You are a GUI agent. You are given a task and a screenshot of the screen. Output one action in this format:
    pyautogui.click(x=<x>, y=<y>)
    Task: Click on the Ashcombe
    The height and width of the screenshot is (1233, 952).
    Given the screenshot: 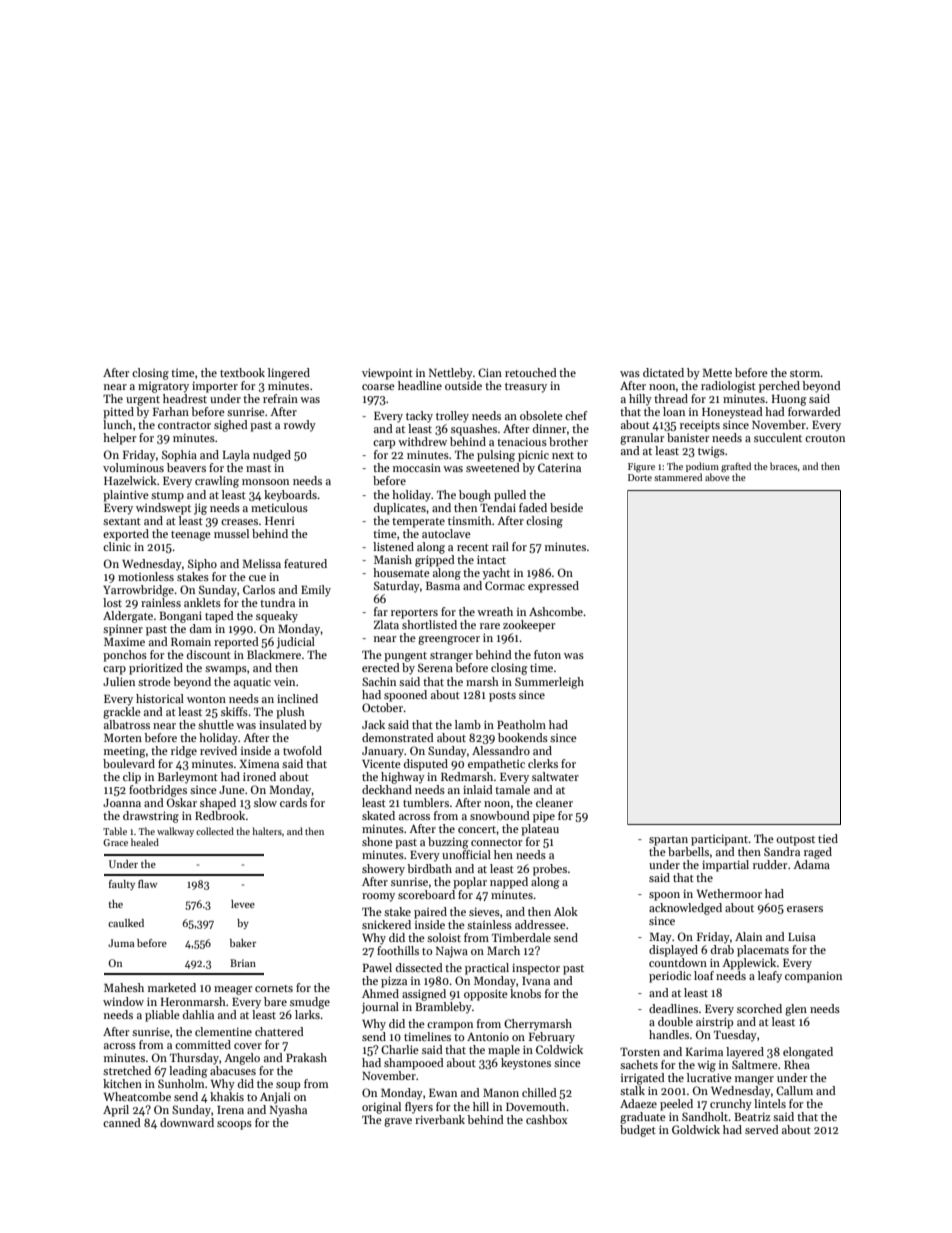 What is the action you would take?
    pyautogui.click(x=556, y=611)
